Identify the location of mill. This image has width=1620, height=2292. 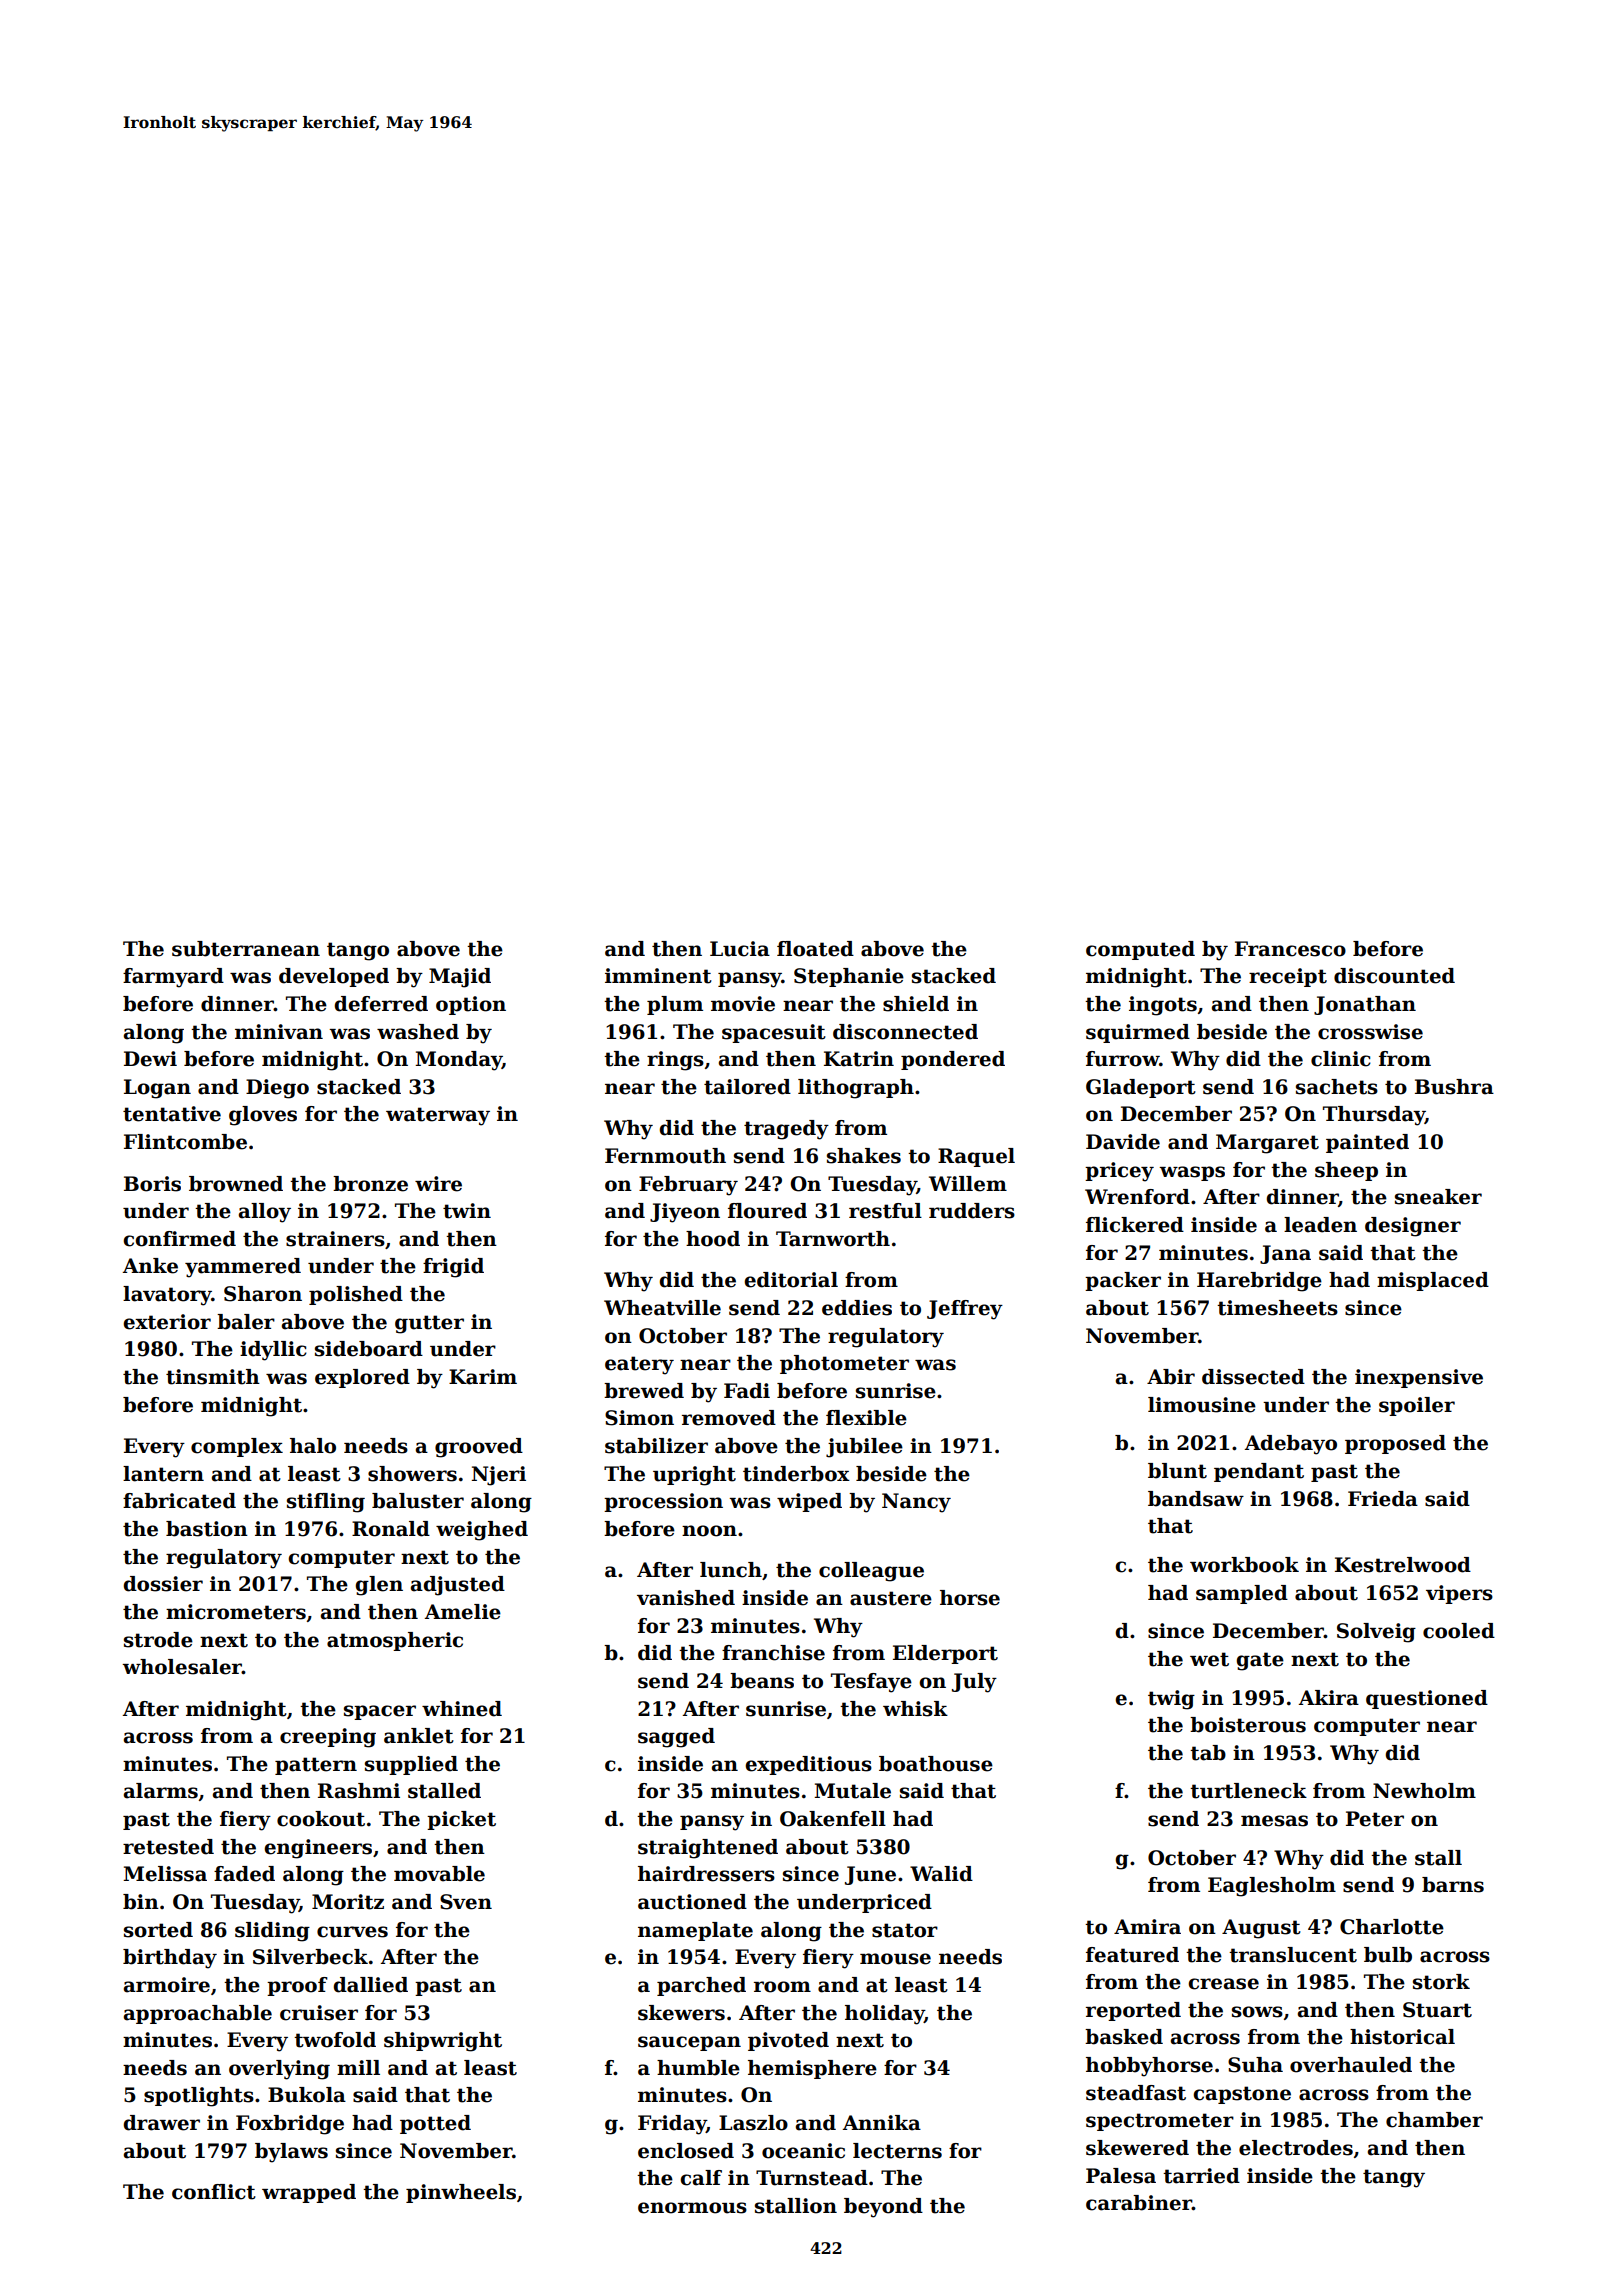
(358, 2067).
